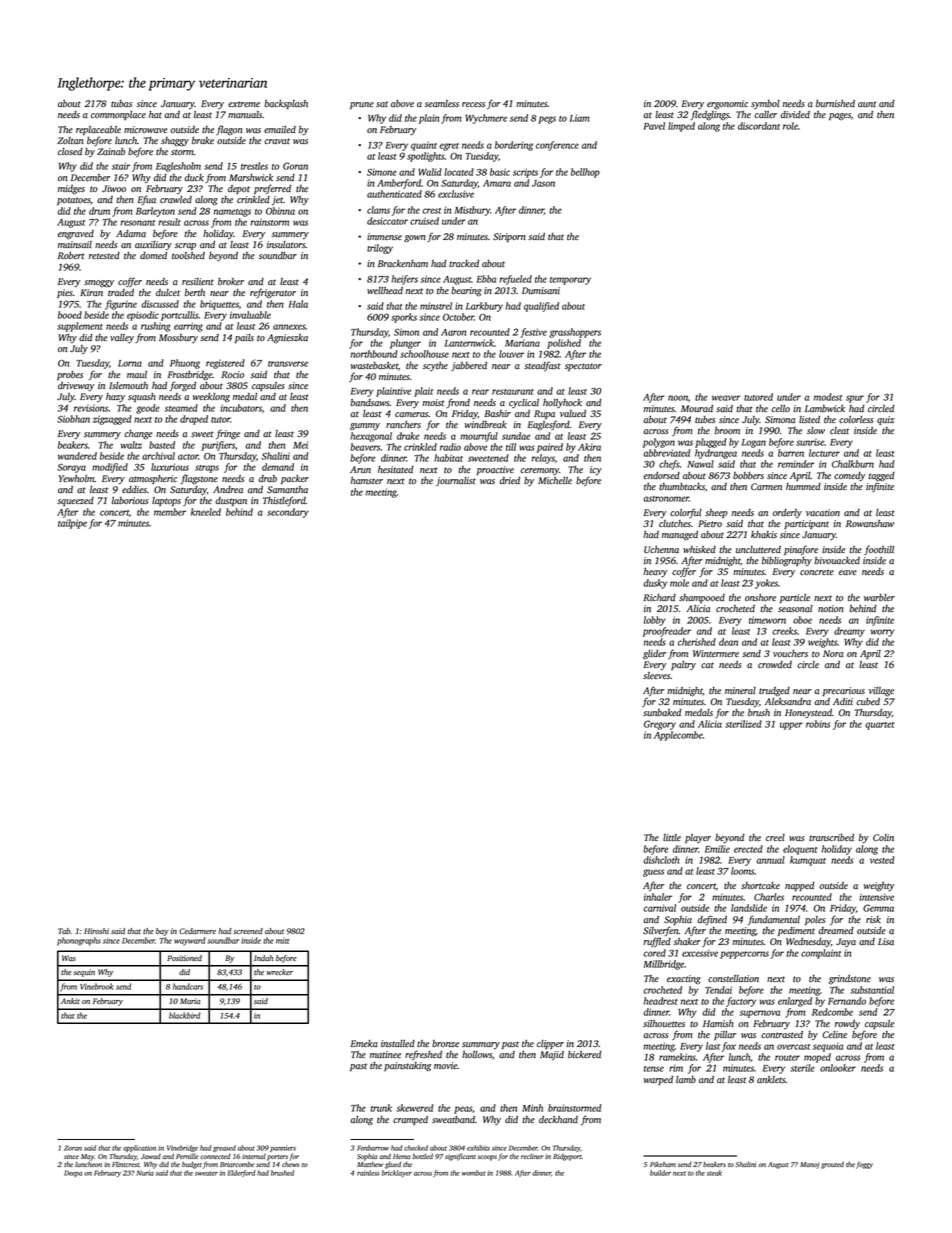 The height and width of the page is (1233, 952). Describe the element at coordinates (881, 476) in the page. I see `tagged` at that location.
